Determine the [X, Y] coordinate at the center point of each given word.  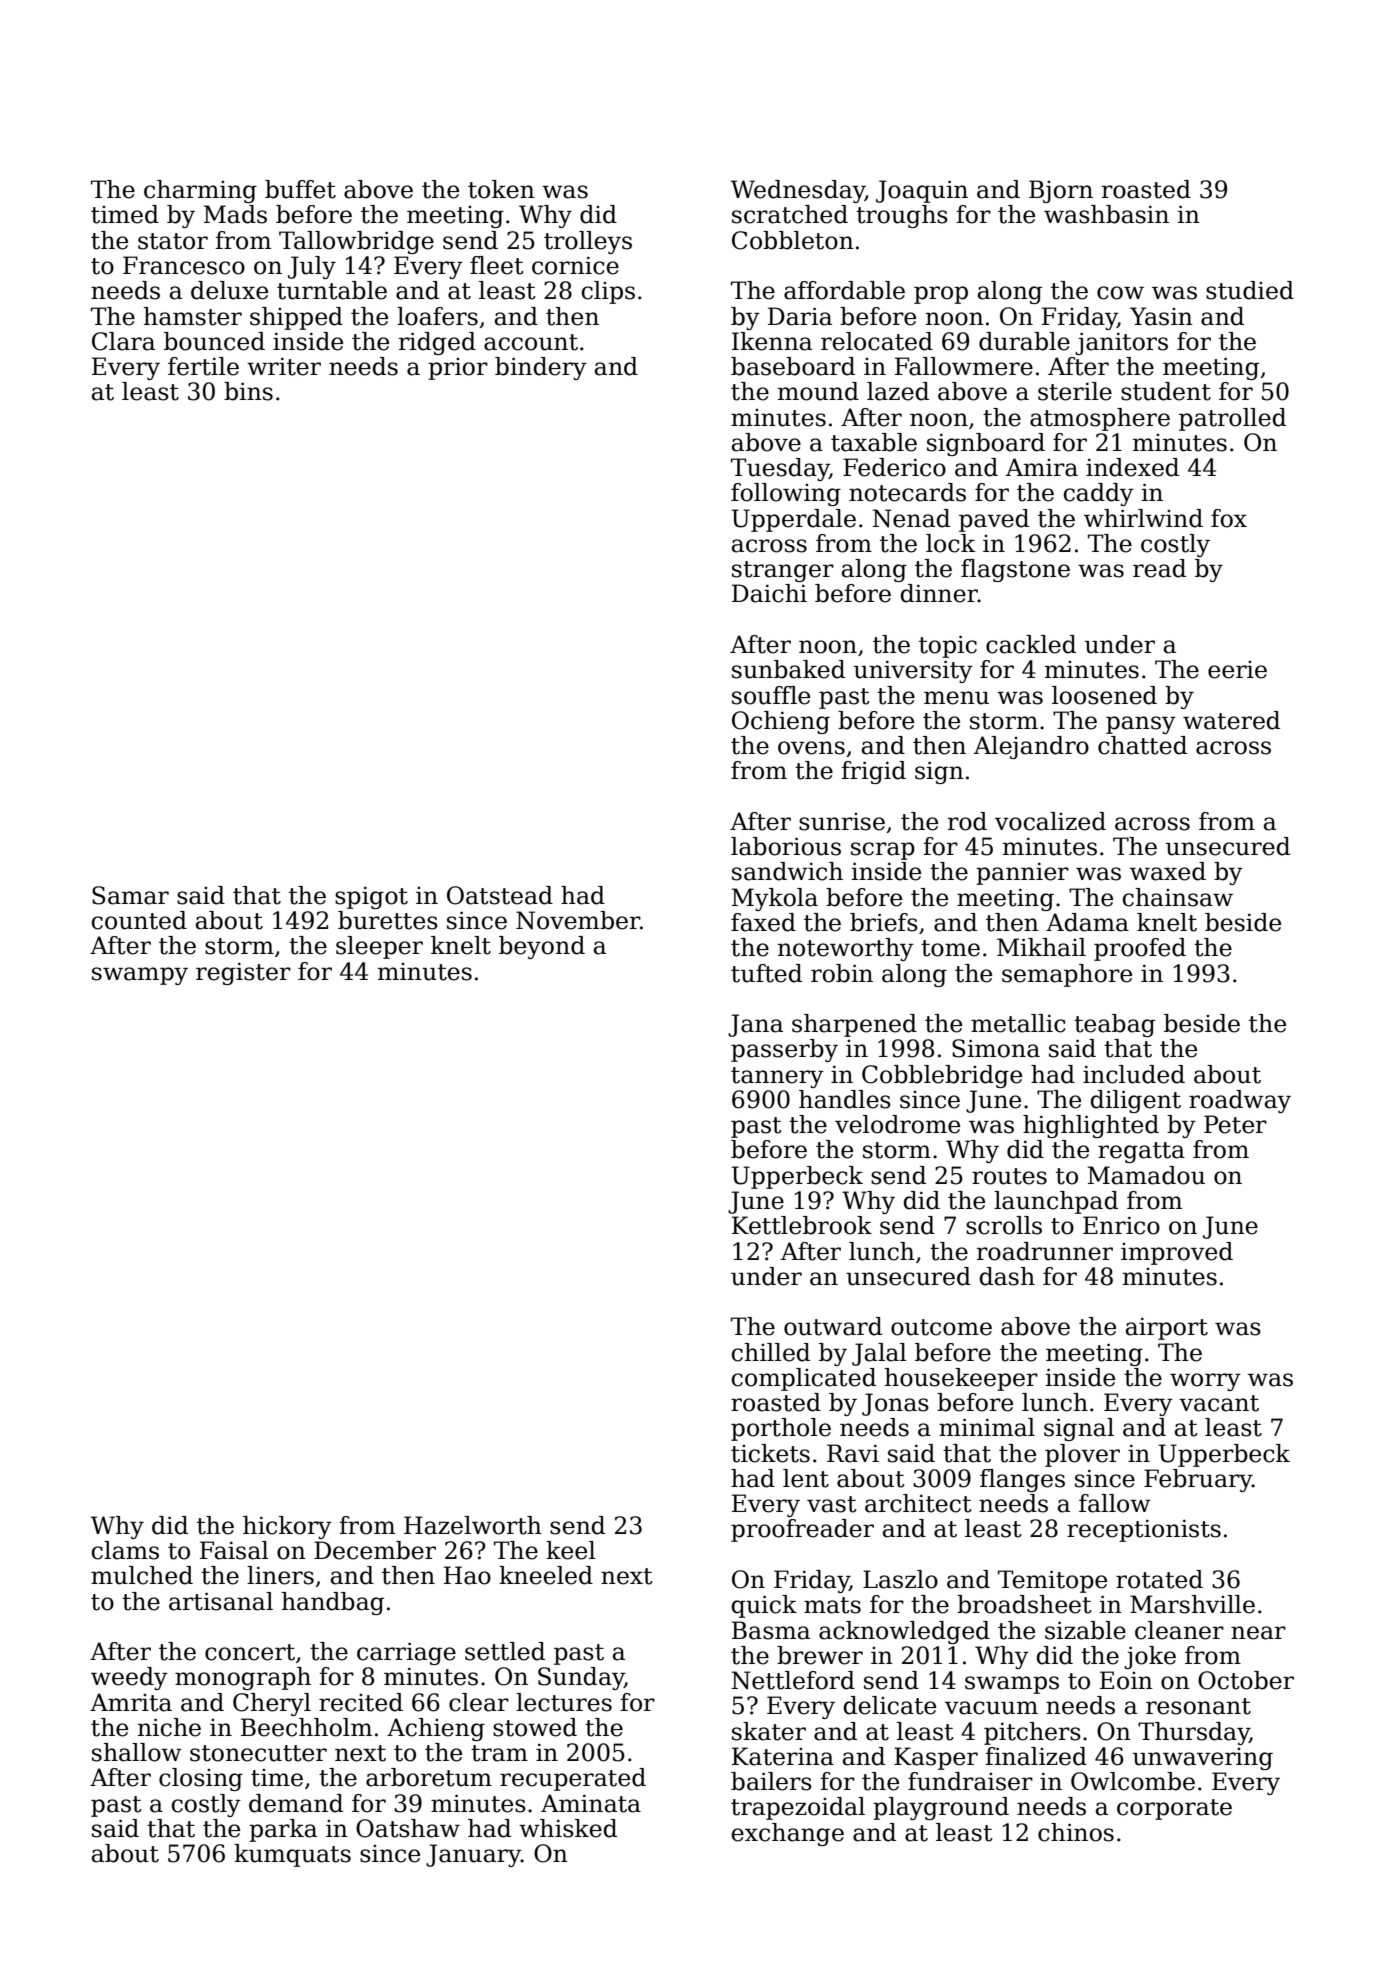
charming [200, 191]
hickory [287, 1527]
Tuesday [780, 469]
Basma [771, 1630]
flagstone [1015, 570]
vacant [1219, 1403]
